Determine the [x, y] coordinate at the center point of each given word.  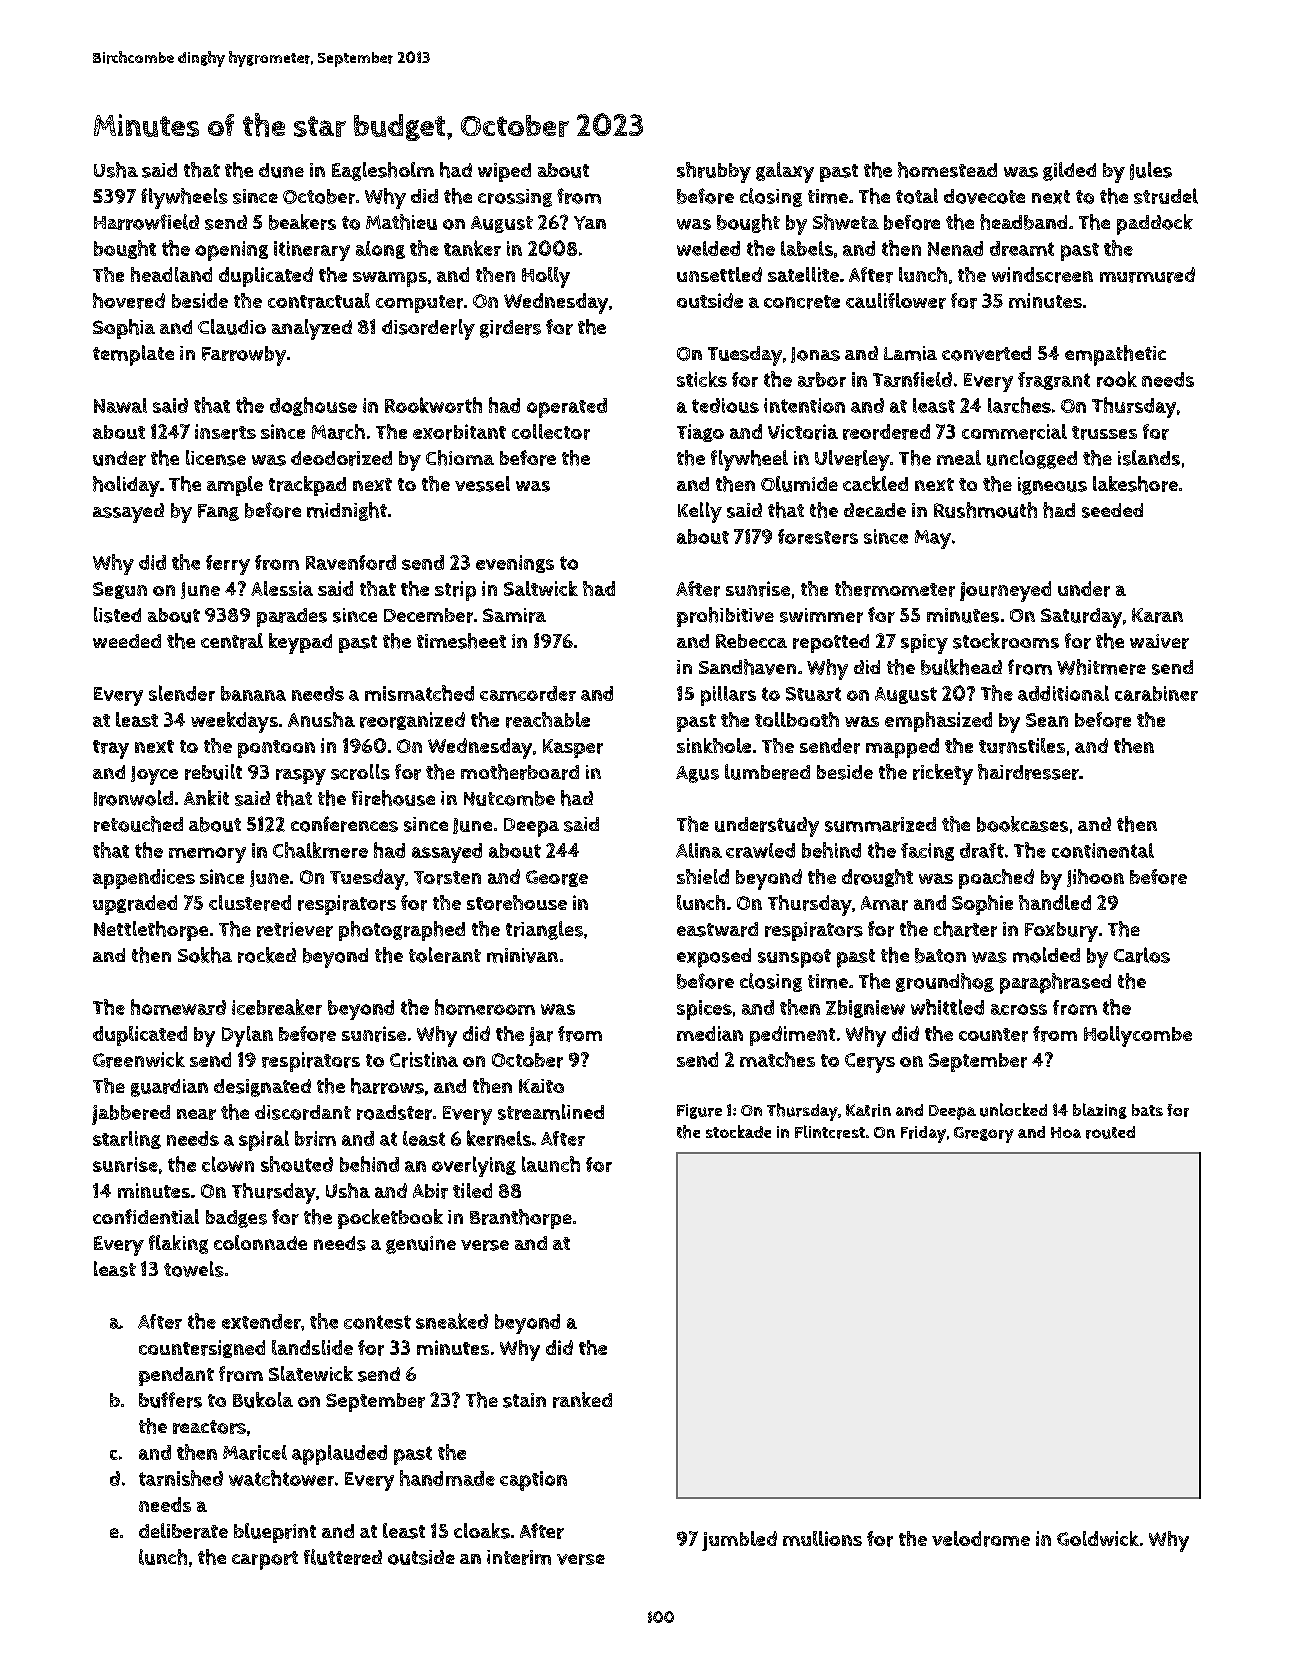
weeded [127, 641]
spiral [264, 1140]
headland [171, 274]
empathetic [1115, 355]
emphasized [938, 722]
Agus [697, 774]
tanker [472, 248]
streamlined [551, 1112]
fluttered [343, 1557]
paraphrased [1055, 983]
